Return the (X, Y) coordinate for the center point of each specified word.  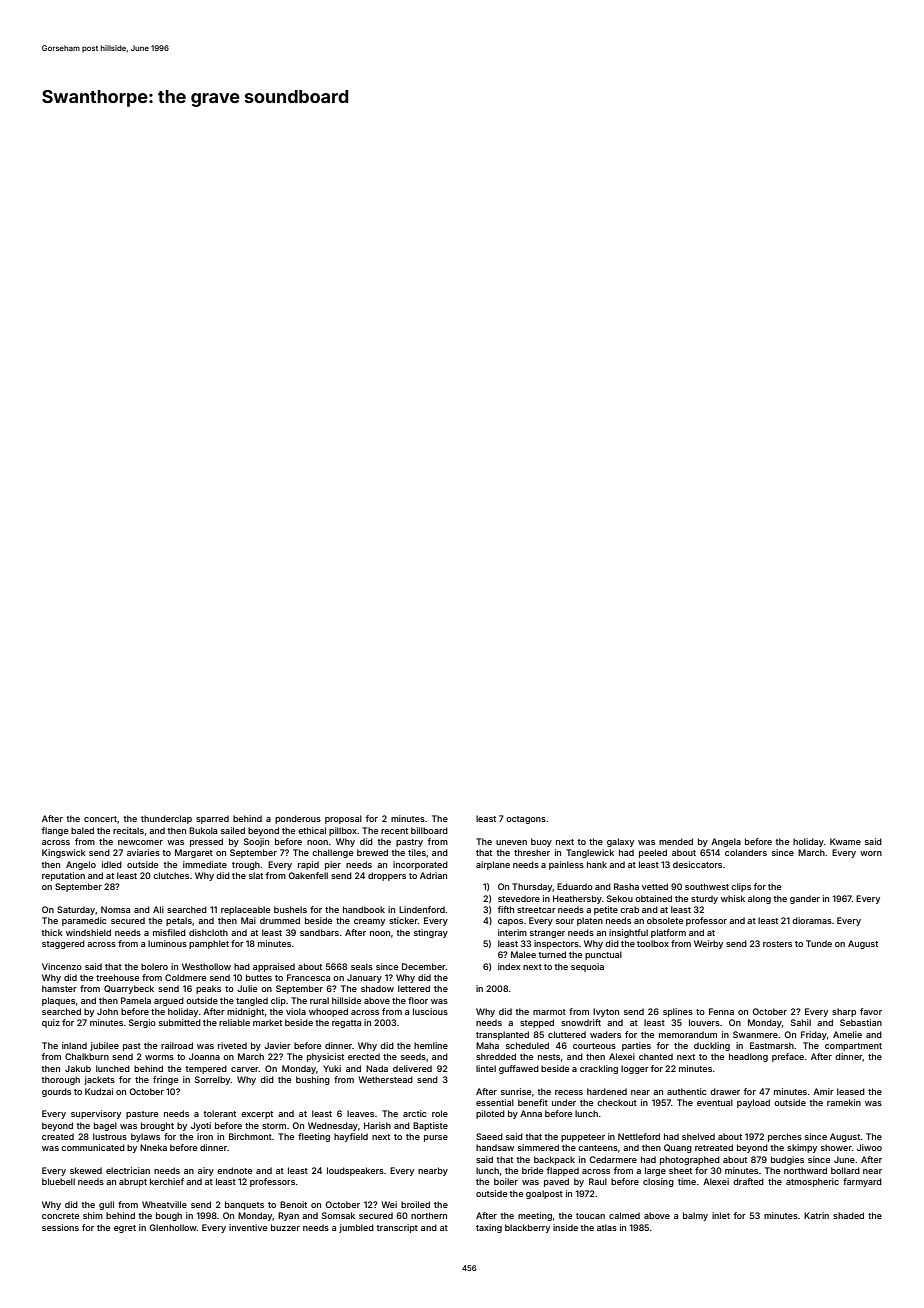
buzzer (285, 1227)
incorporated (420, 865)
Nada (377, 1068)
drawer (725, 1091)
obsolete (665, 920)
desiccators (697, 864)
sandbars (319, 932)
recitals (128, 830)
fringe (165, 1080)
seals (362, 966)
